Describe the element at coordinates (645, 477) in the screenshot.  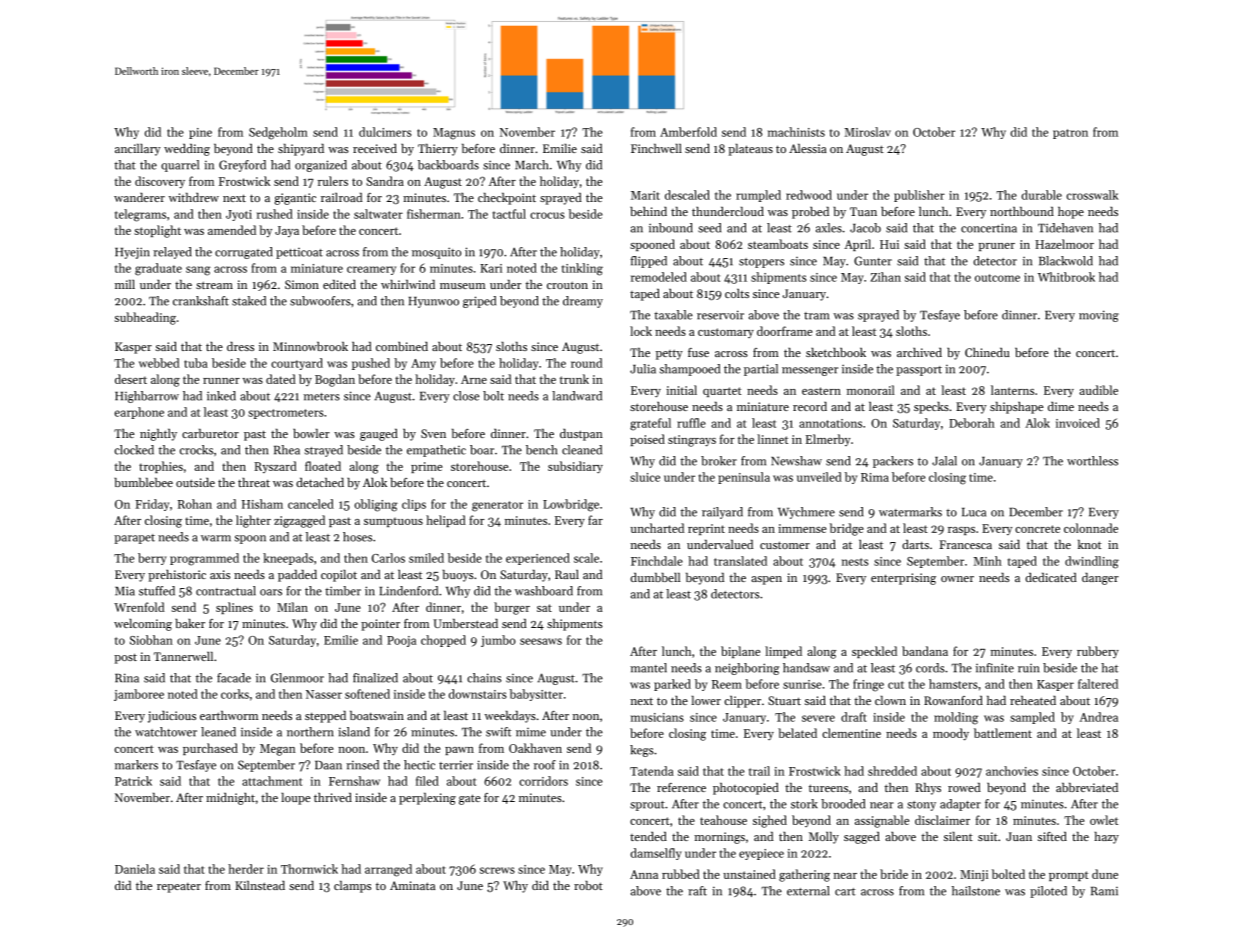
I see `sluice` at that location.
